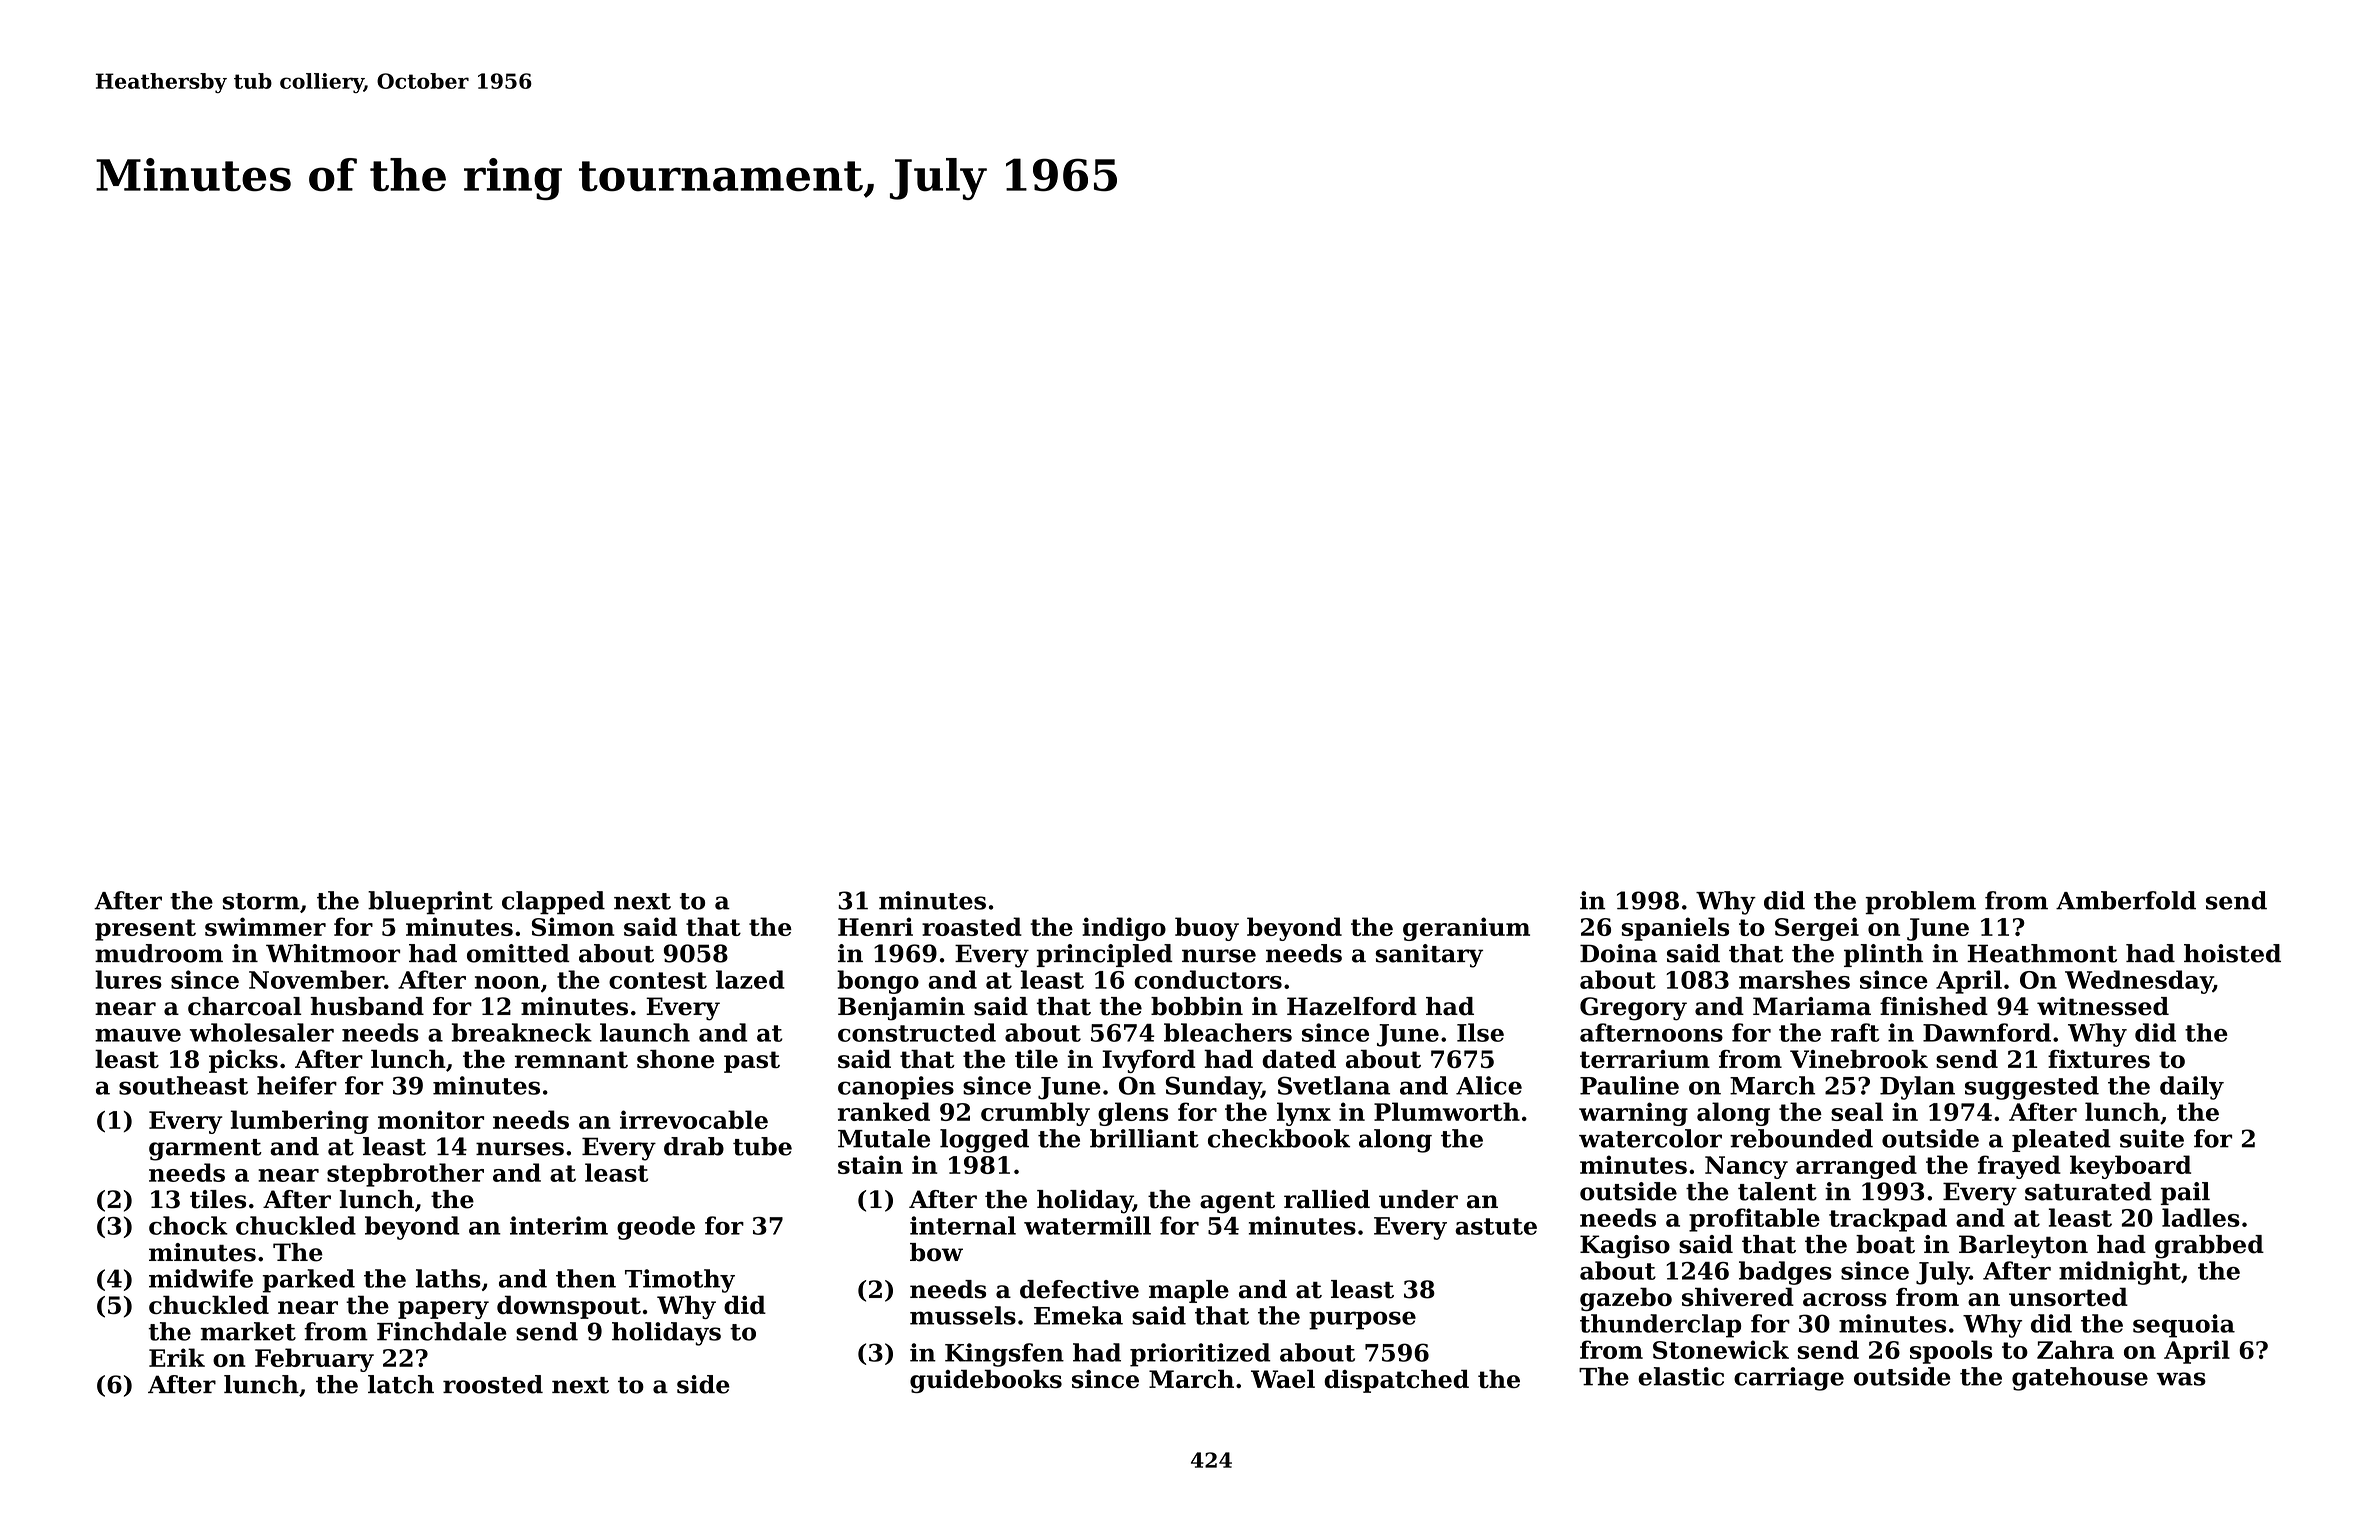 This document has width=2380, height=1540. I want to click on mudroom, so click(159, 953).
